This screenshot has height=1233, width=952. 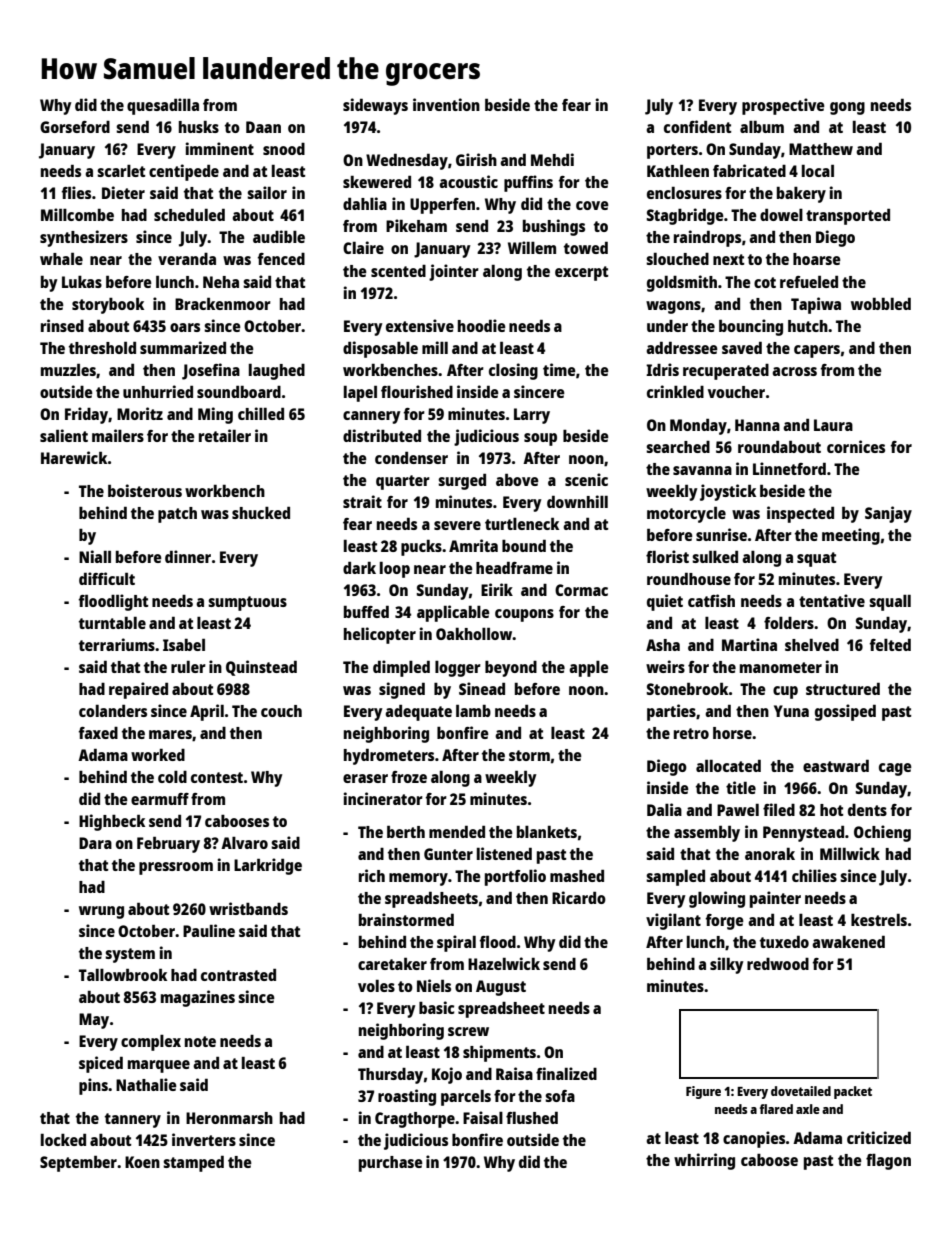 What do you see at coordinates (377, 181) in the screenshot?
I see `skewered` at bounding box center [377, 181].
